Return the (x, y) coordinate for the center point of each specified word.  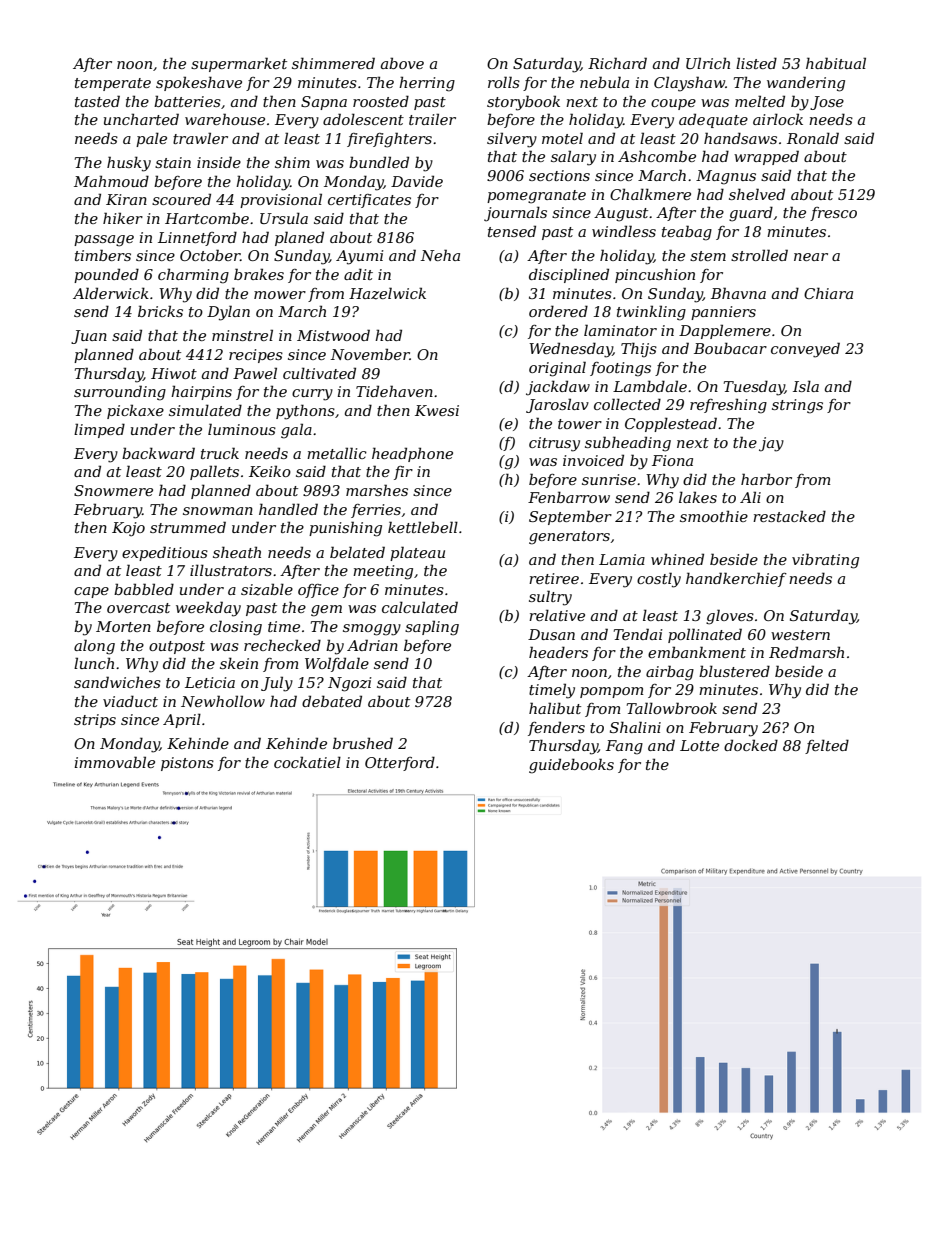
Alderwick (111, 293)
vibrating (825, 561)
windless (624, 231)
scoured (181, 199)
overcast (138, 608)
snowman (218, 511)
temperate (113, 84)
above (402, 63)
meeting (383, 572)
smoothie (714, 516)
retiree (554, 578)
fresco (833, 214)
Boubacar (730, 348)
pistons (187, 764)
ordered (558, 311)
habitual (836, 63)
